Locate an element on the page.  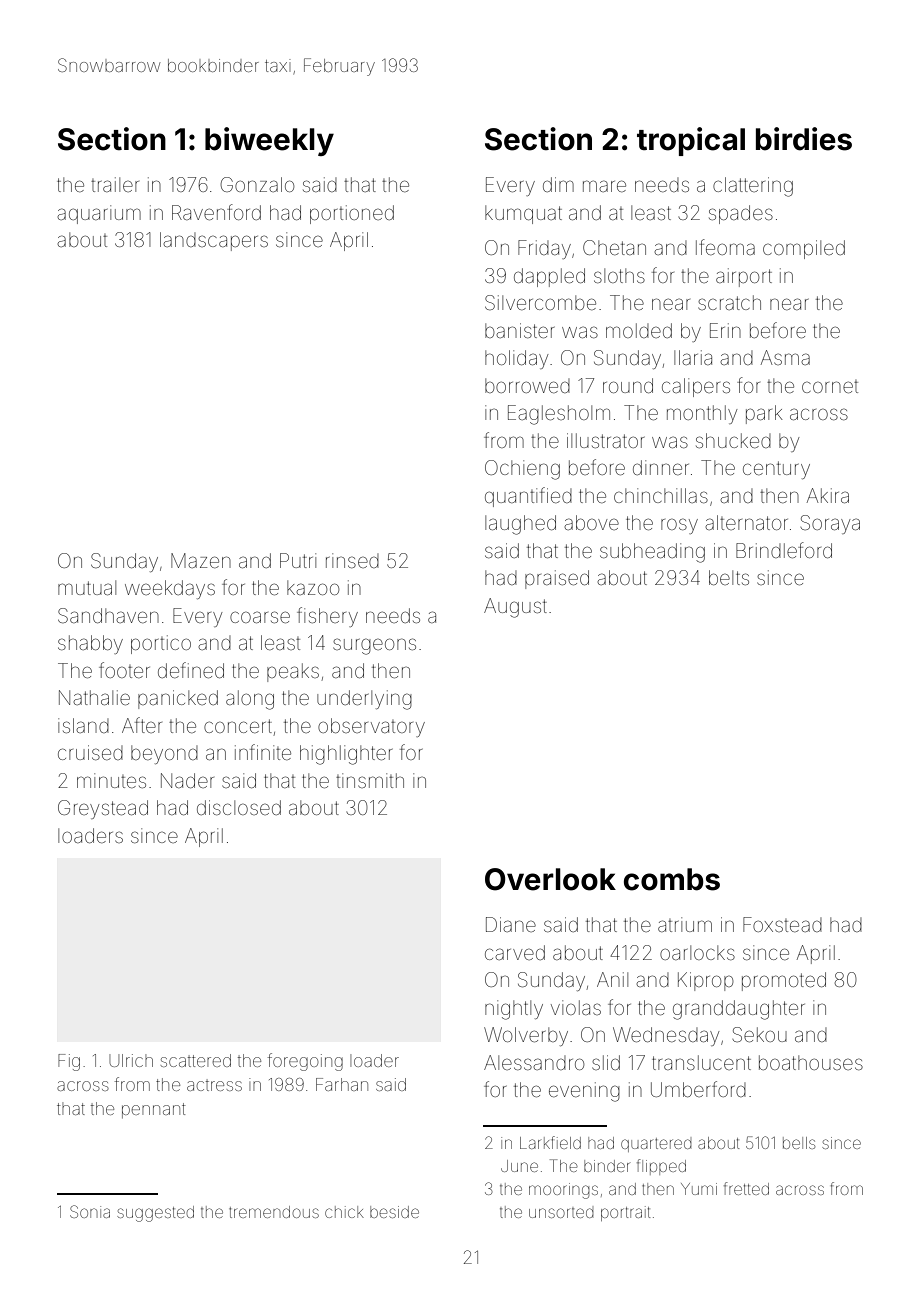
holiday is located at coordinates (516, 359).
